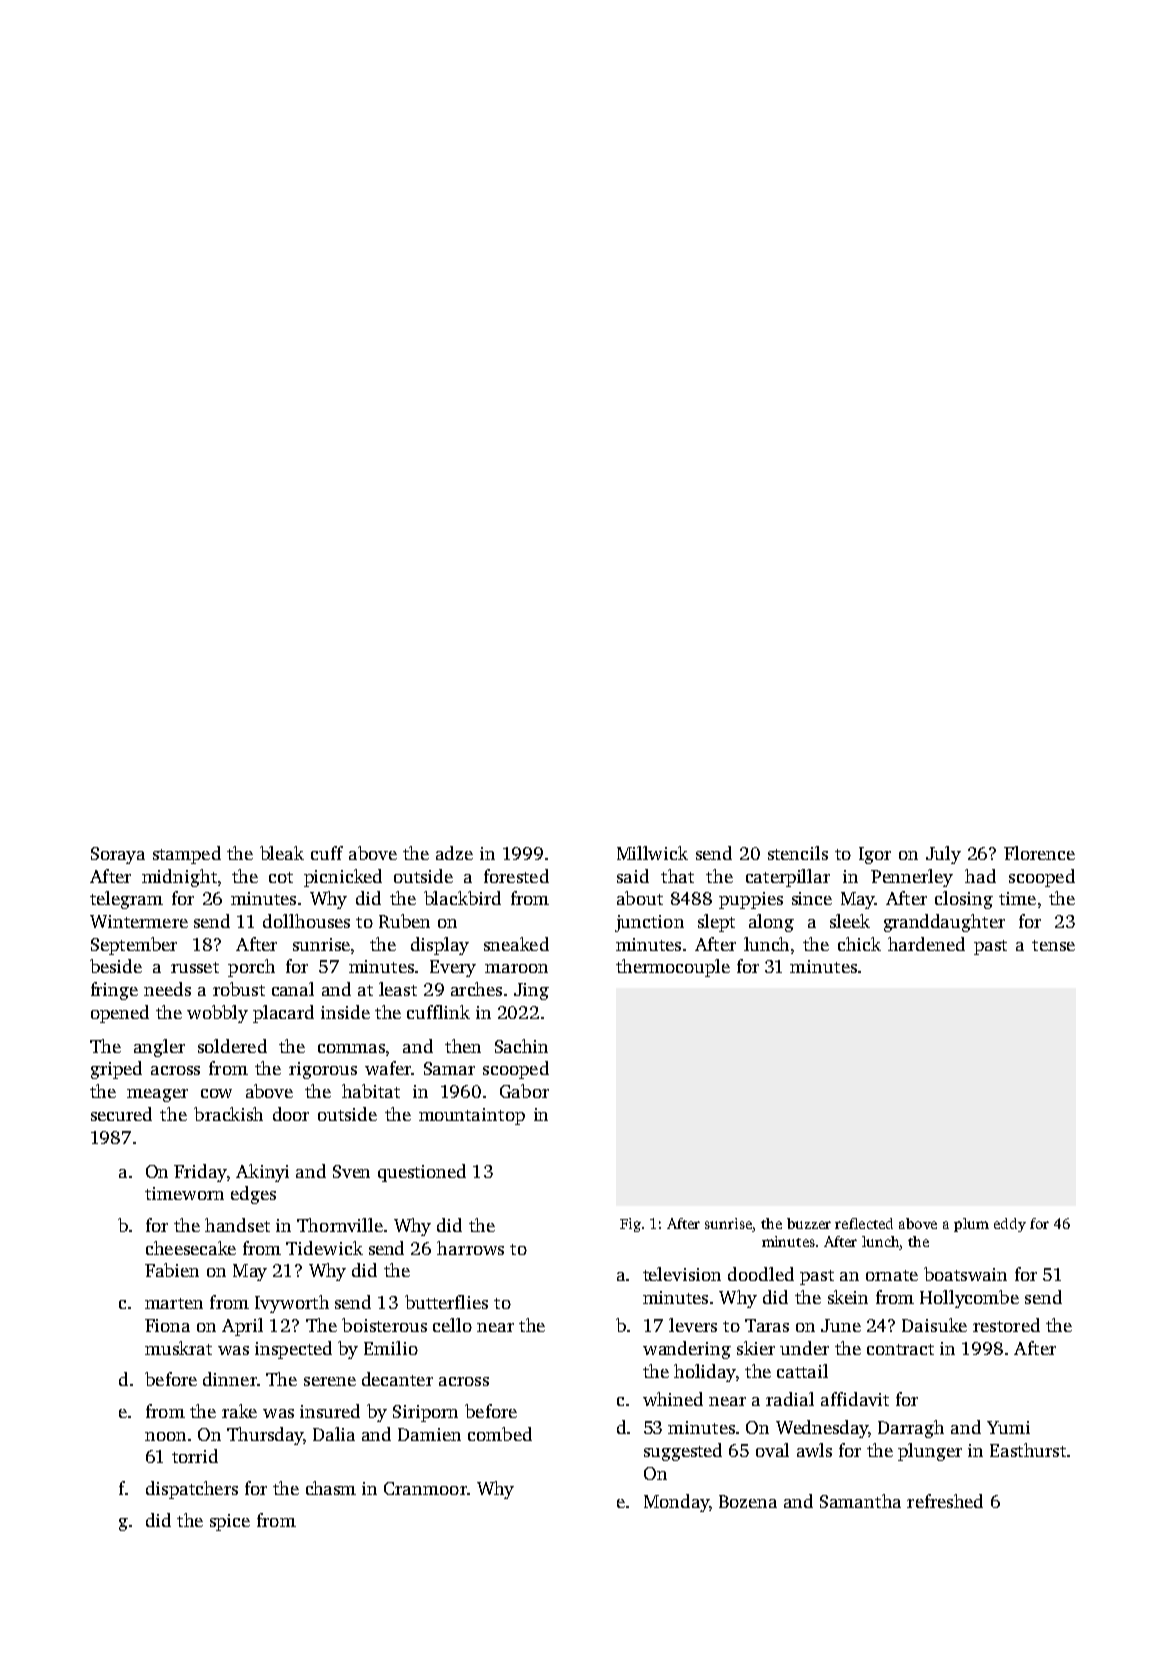 Image resolution: width=1165 pixels, height=1654 pixels. I want to click on Samantha, so click(860, 1501).
